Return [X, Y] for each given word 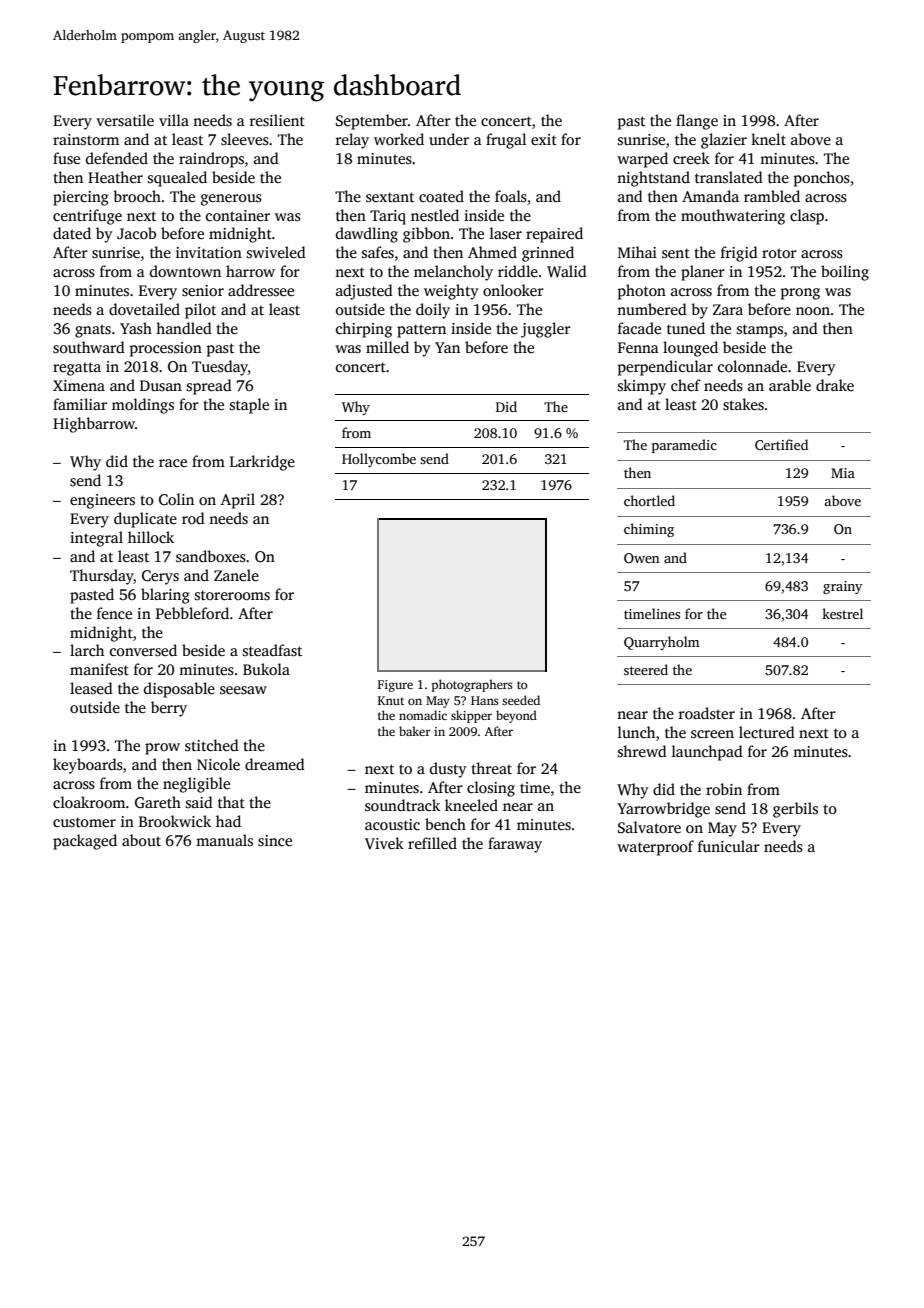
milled [387, 347]
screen [712, 734]
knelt [768, 139]
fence [114, 613]
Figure [395, 686]
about [141, 840]
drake [835, 385]
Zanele [236, 575]
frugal [506, 141]
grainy [843, 587]
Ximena [79, 385]
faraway [515, 845]
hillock [151, 537]
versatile [125, 120]
